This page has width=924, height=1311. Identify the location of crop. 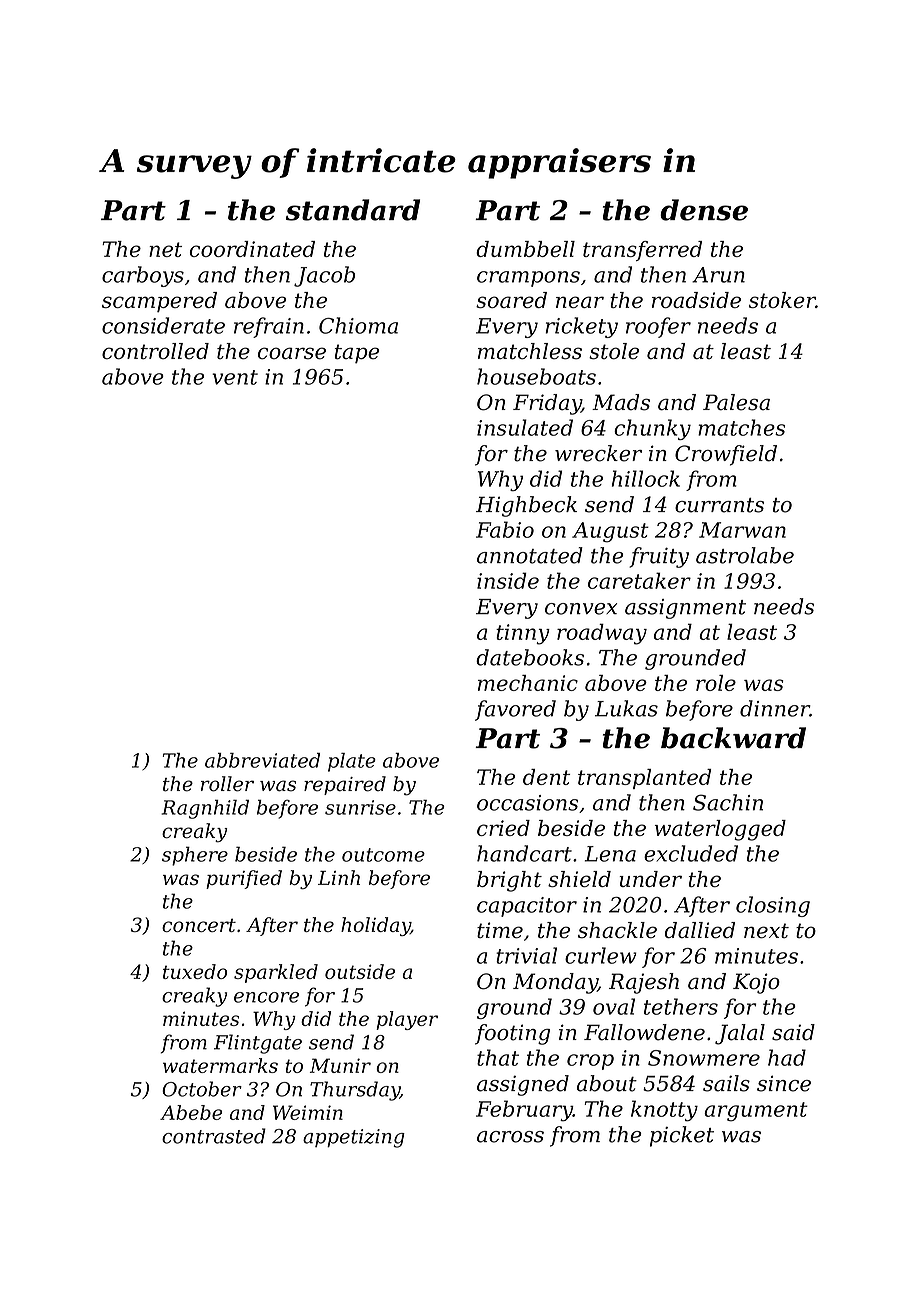
(590, 1062).
